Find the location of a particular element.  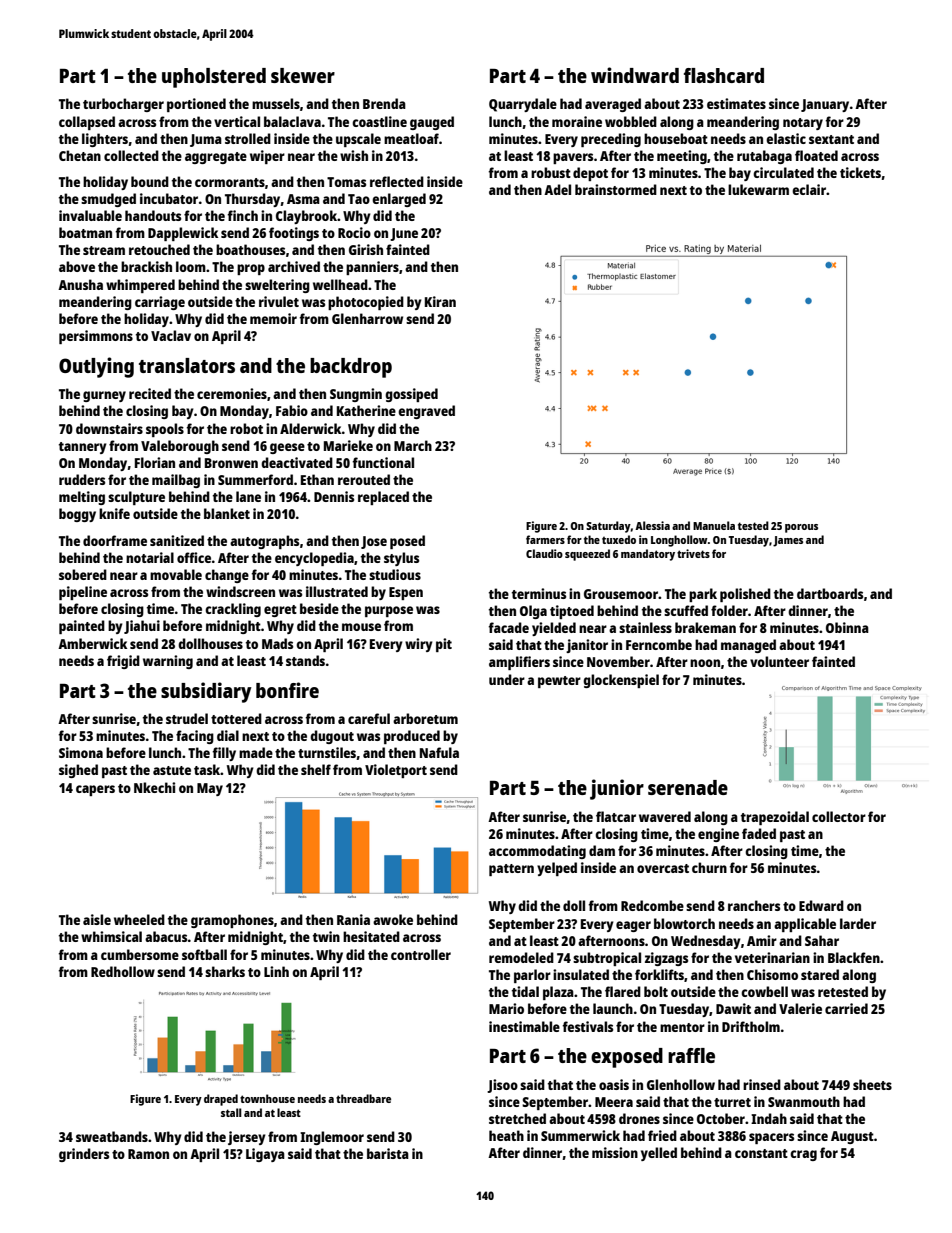

Outlying is located at coordinates (96, 367).
